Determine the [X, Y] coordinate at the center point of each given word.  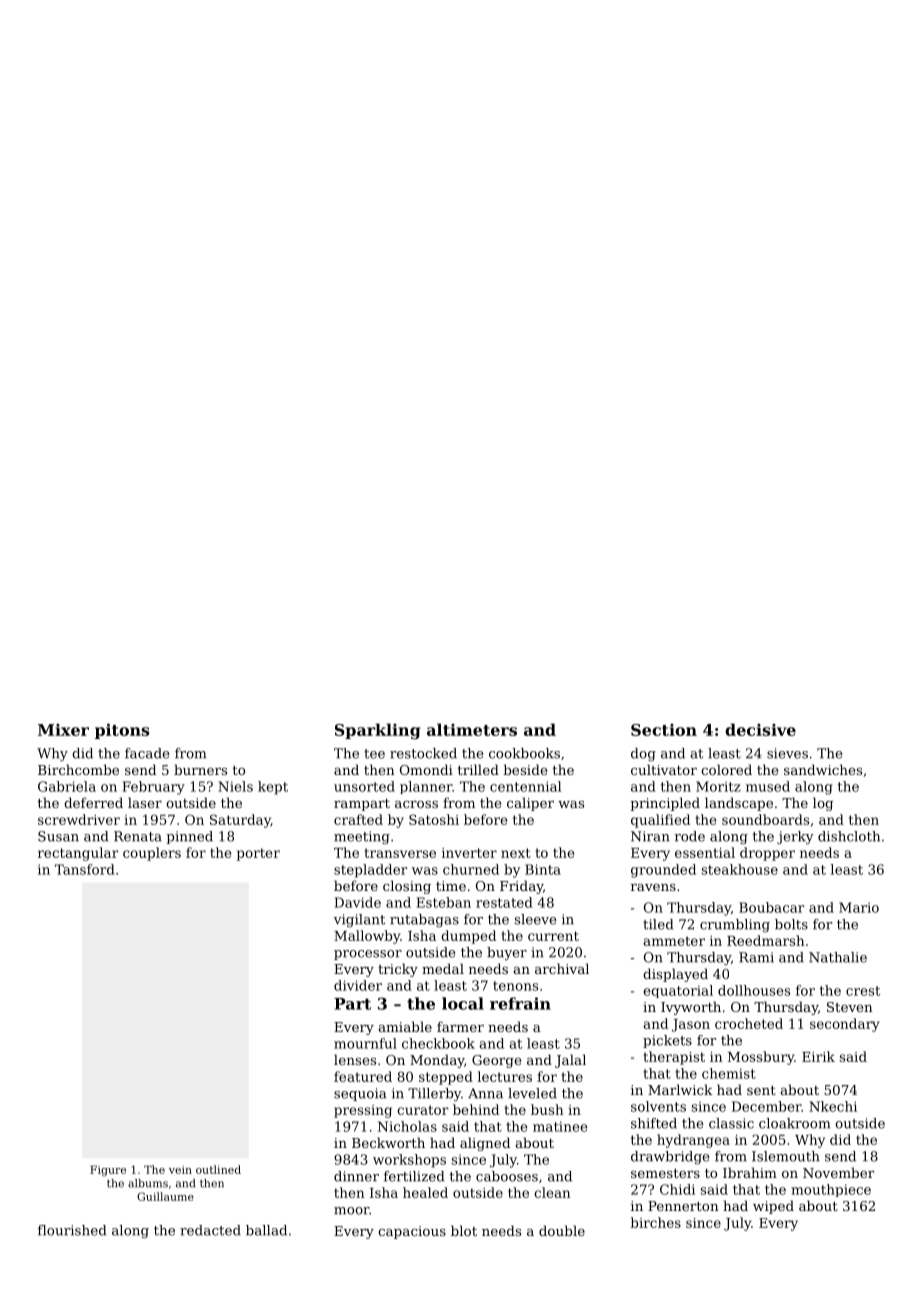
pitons [122, 731]
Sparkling [377, 731]
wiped [773, 1207]
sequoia [360, 1094]
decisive [760, 729]
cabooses [507, 1176]
